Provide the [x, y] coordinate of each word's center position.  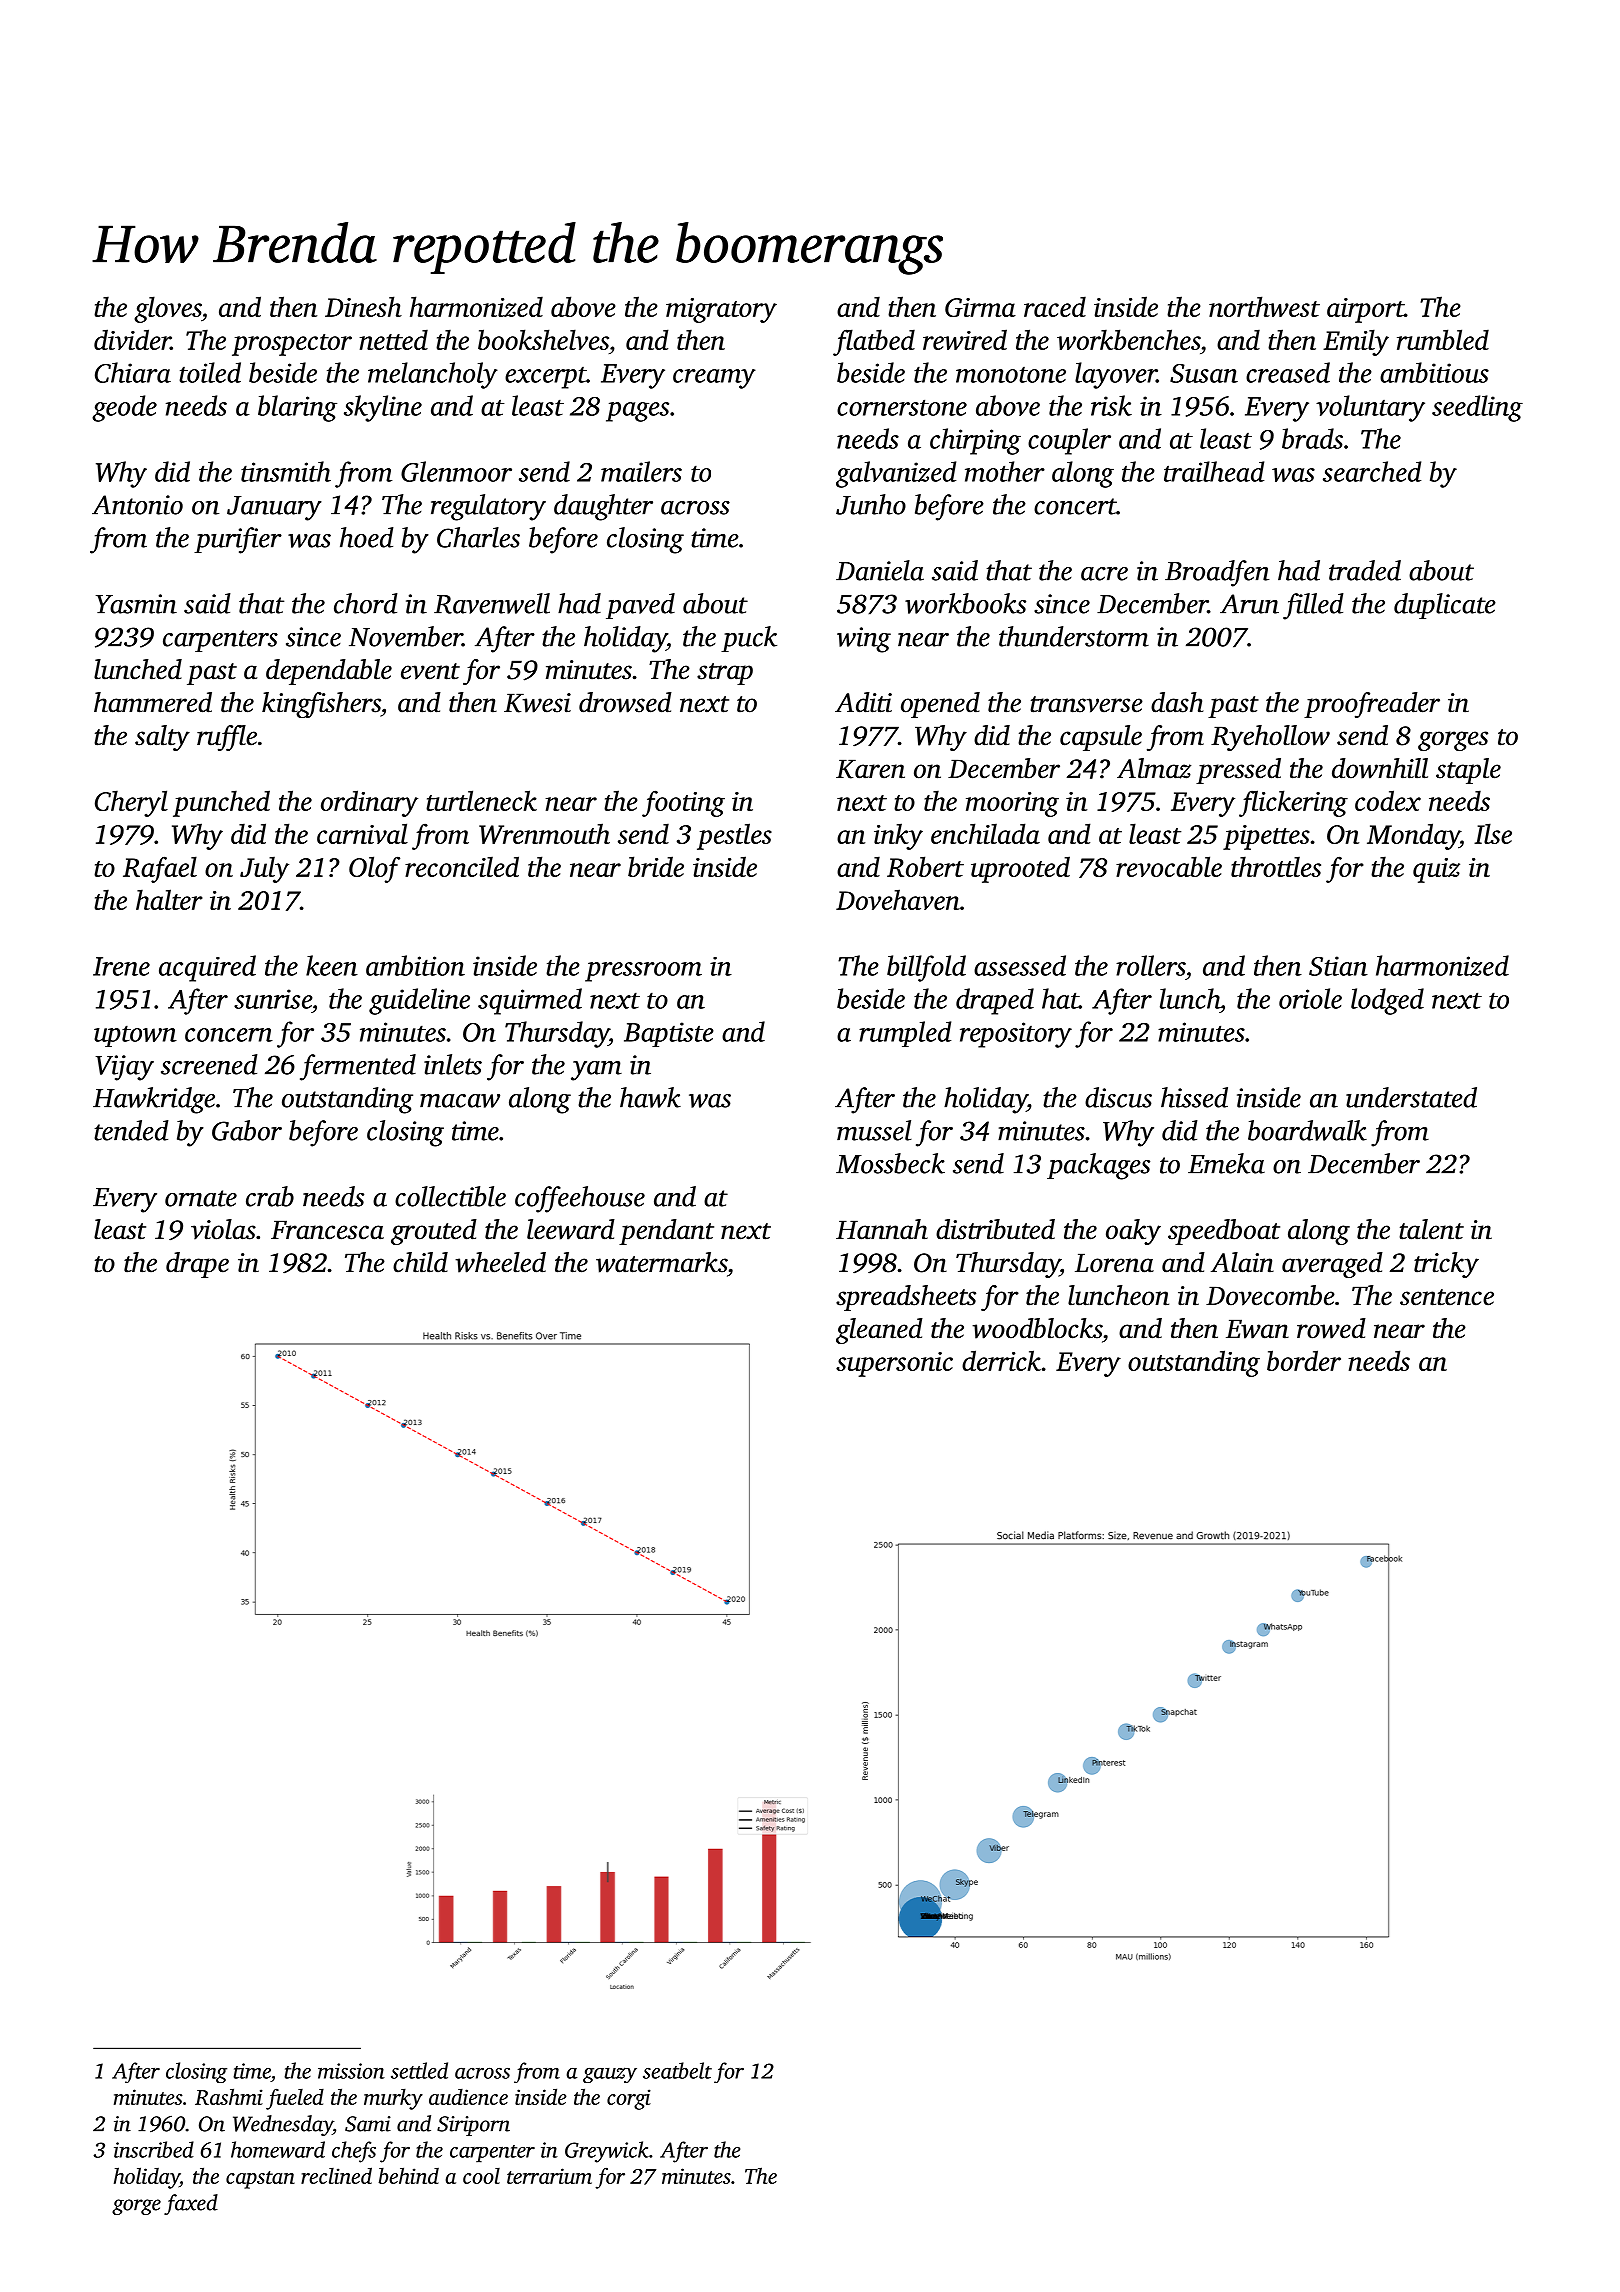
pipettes [1266, 837]
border [1304, 1360]
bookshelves [543, 339]
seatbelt [677, 2070]
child [420, 1262]
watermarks [661, 1262]
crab [270, 1196]
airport [1365, 310]
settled [419, 2070]
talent [1431, 1229]
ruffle [227, 738]
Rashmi [229, 2096]
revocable [1169, 866]
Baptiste [669, 1034]
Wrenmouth [544, 833]
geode [124, 408]
